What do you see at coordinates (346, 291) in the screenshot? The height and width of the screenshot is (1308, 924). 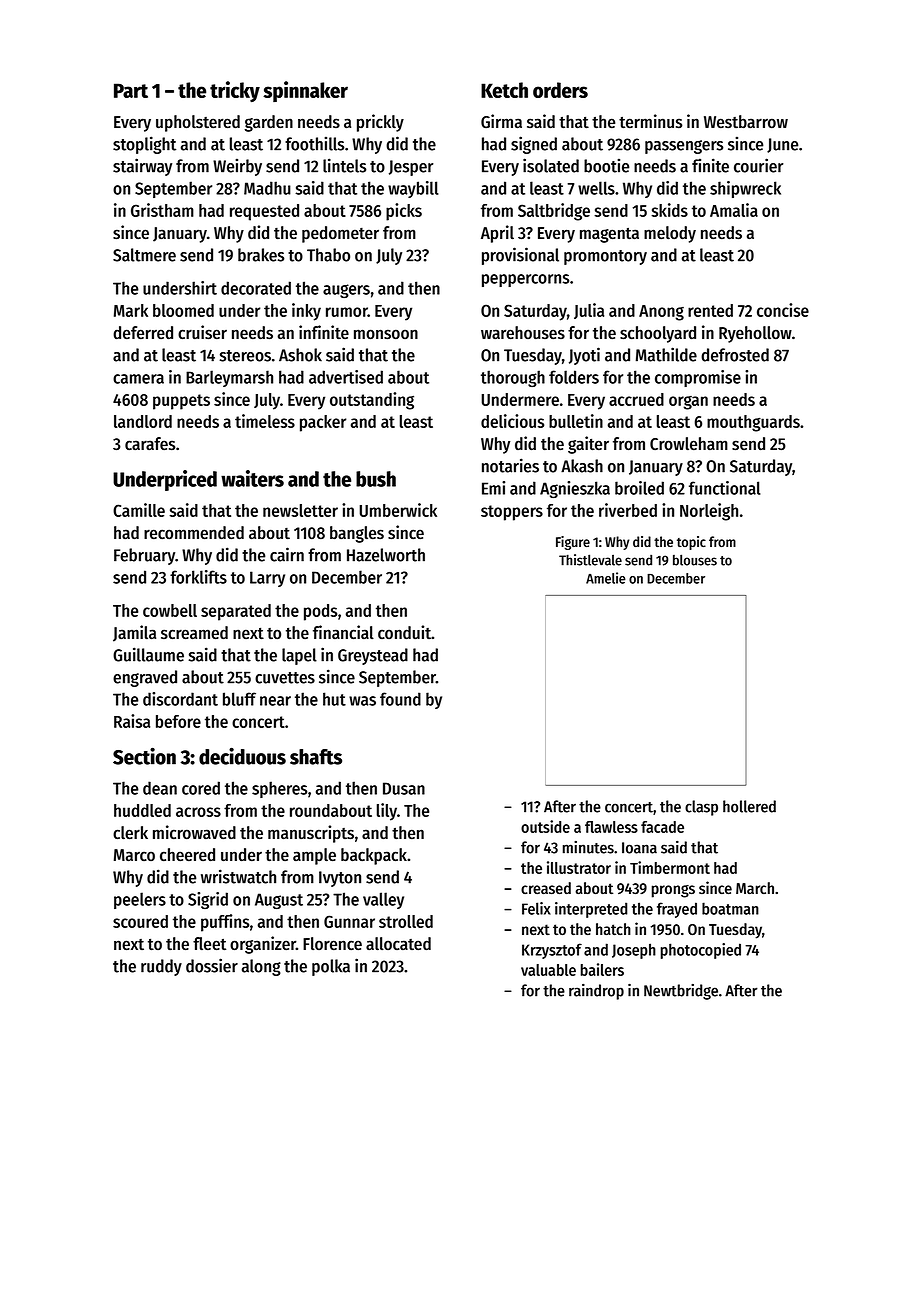 I see `augers` at bounding box center [346, 291].
